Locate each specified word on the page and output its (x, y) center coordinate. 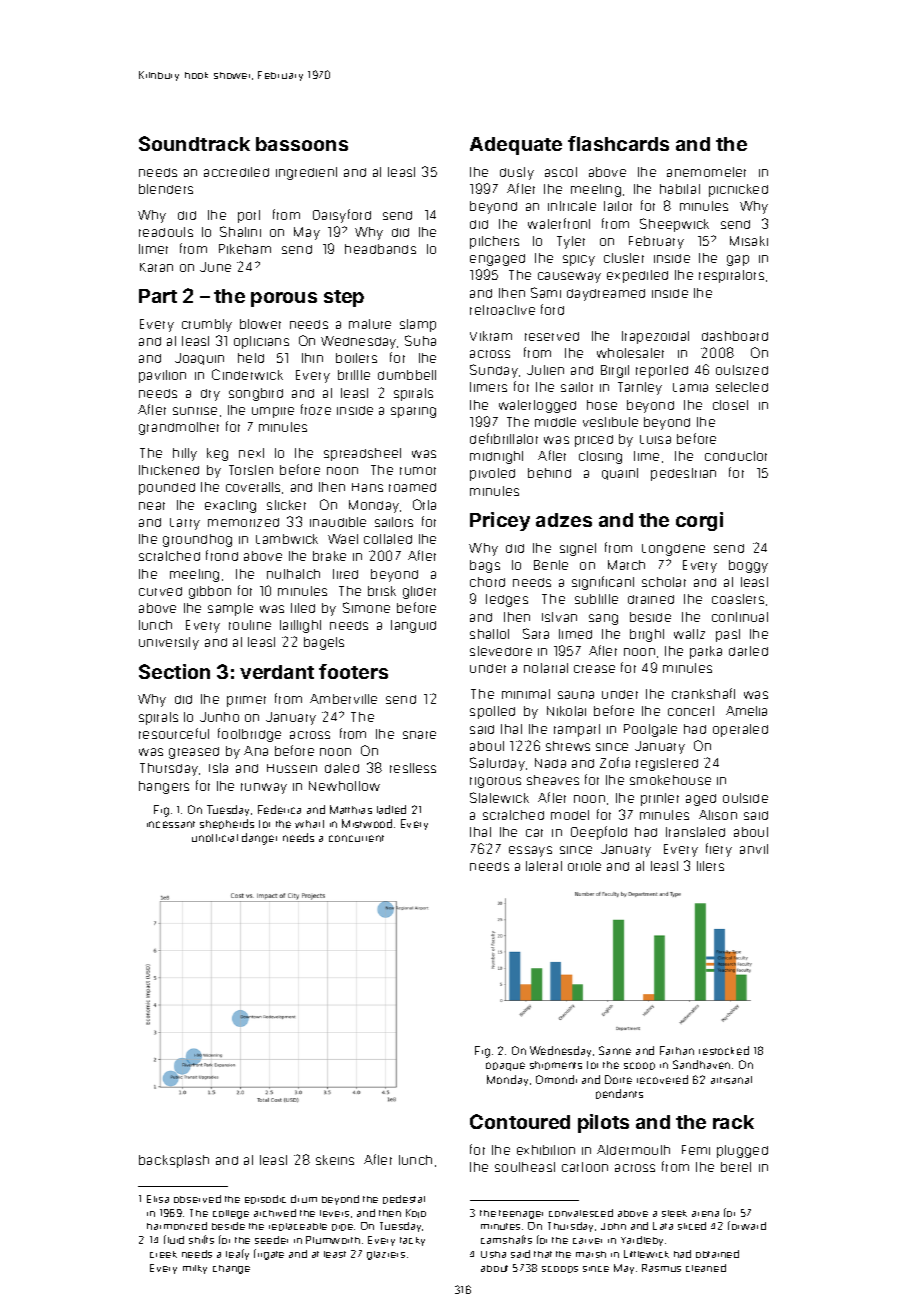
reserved (552, 336)
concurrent (356, 838)
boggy (748, 566)
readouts (166, 232)
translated (695, 832)
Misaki (749, 241)
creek (163, 1254)
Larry (185, 524)
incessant (171, 824)
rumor (418, 471)
